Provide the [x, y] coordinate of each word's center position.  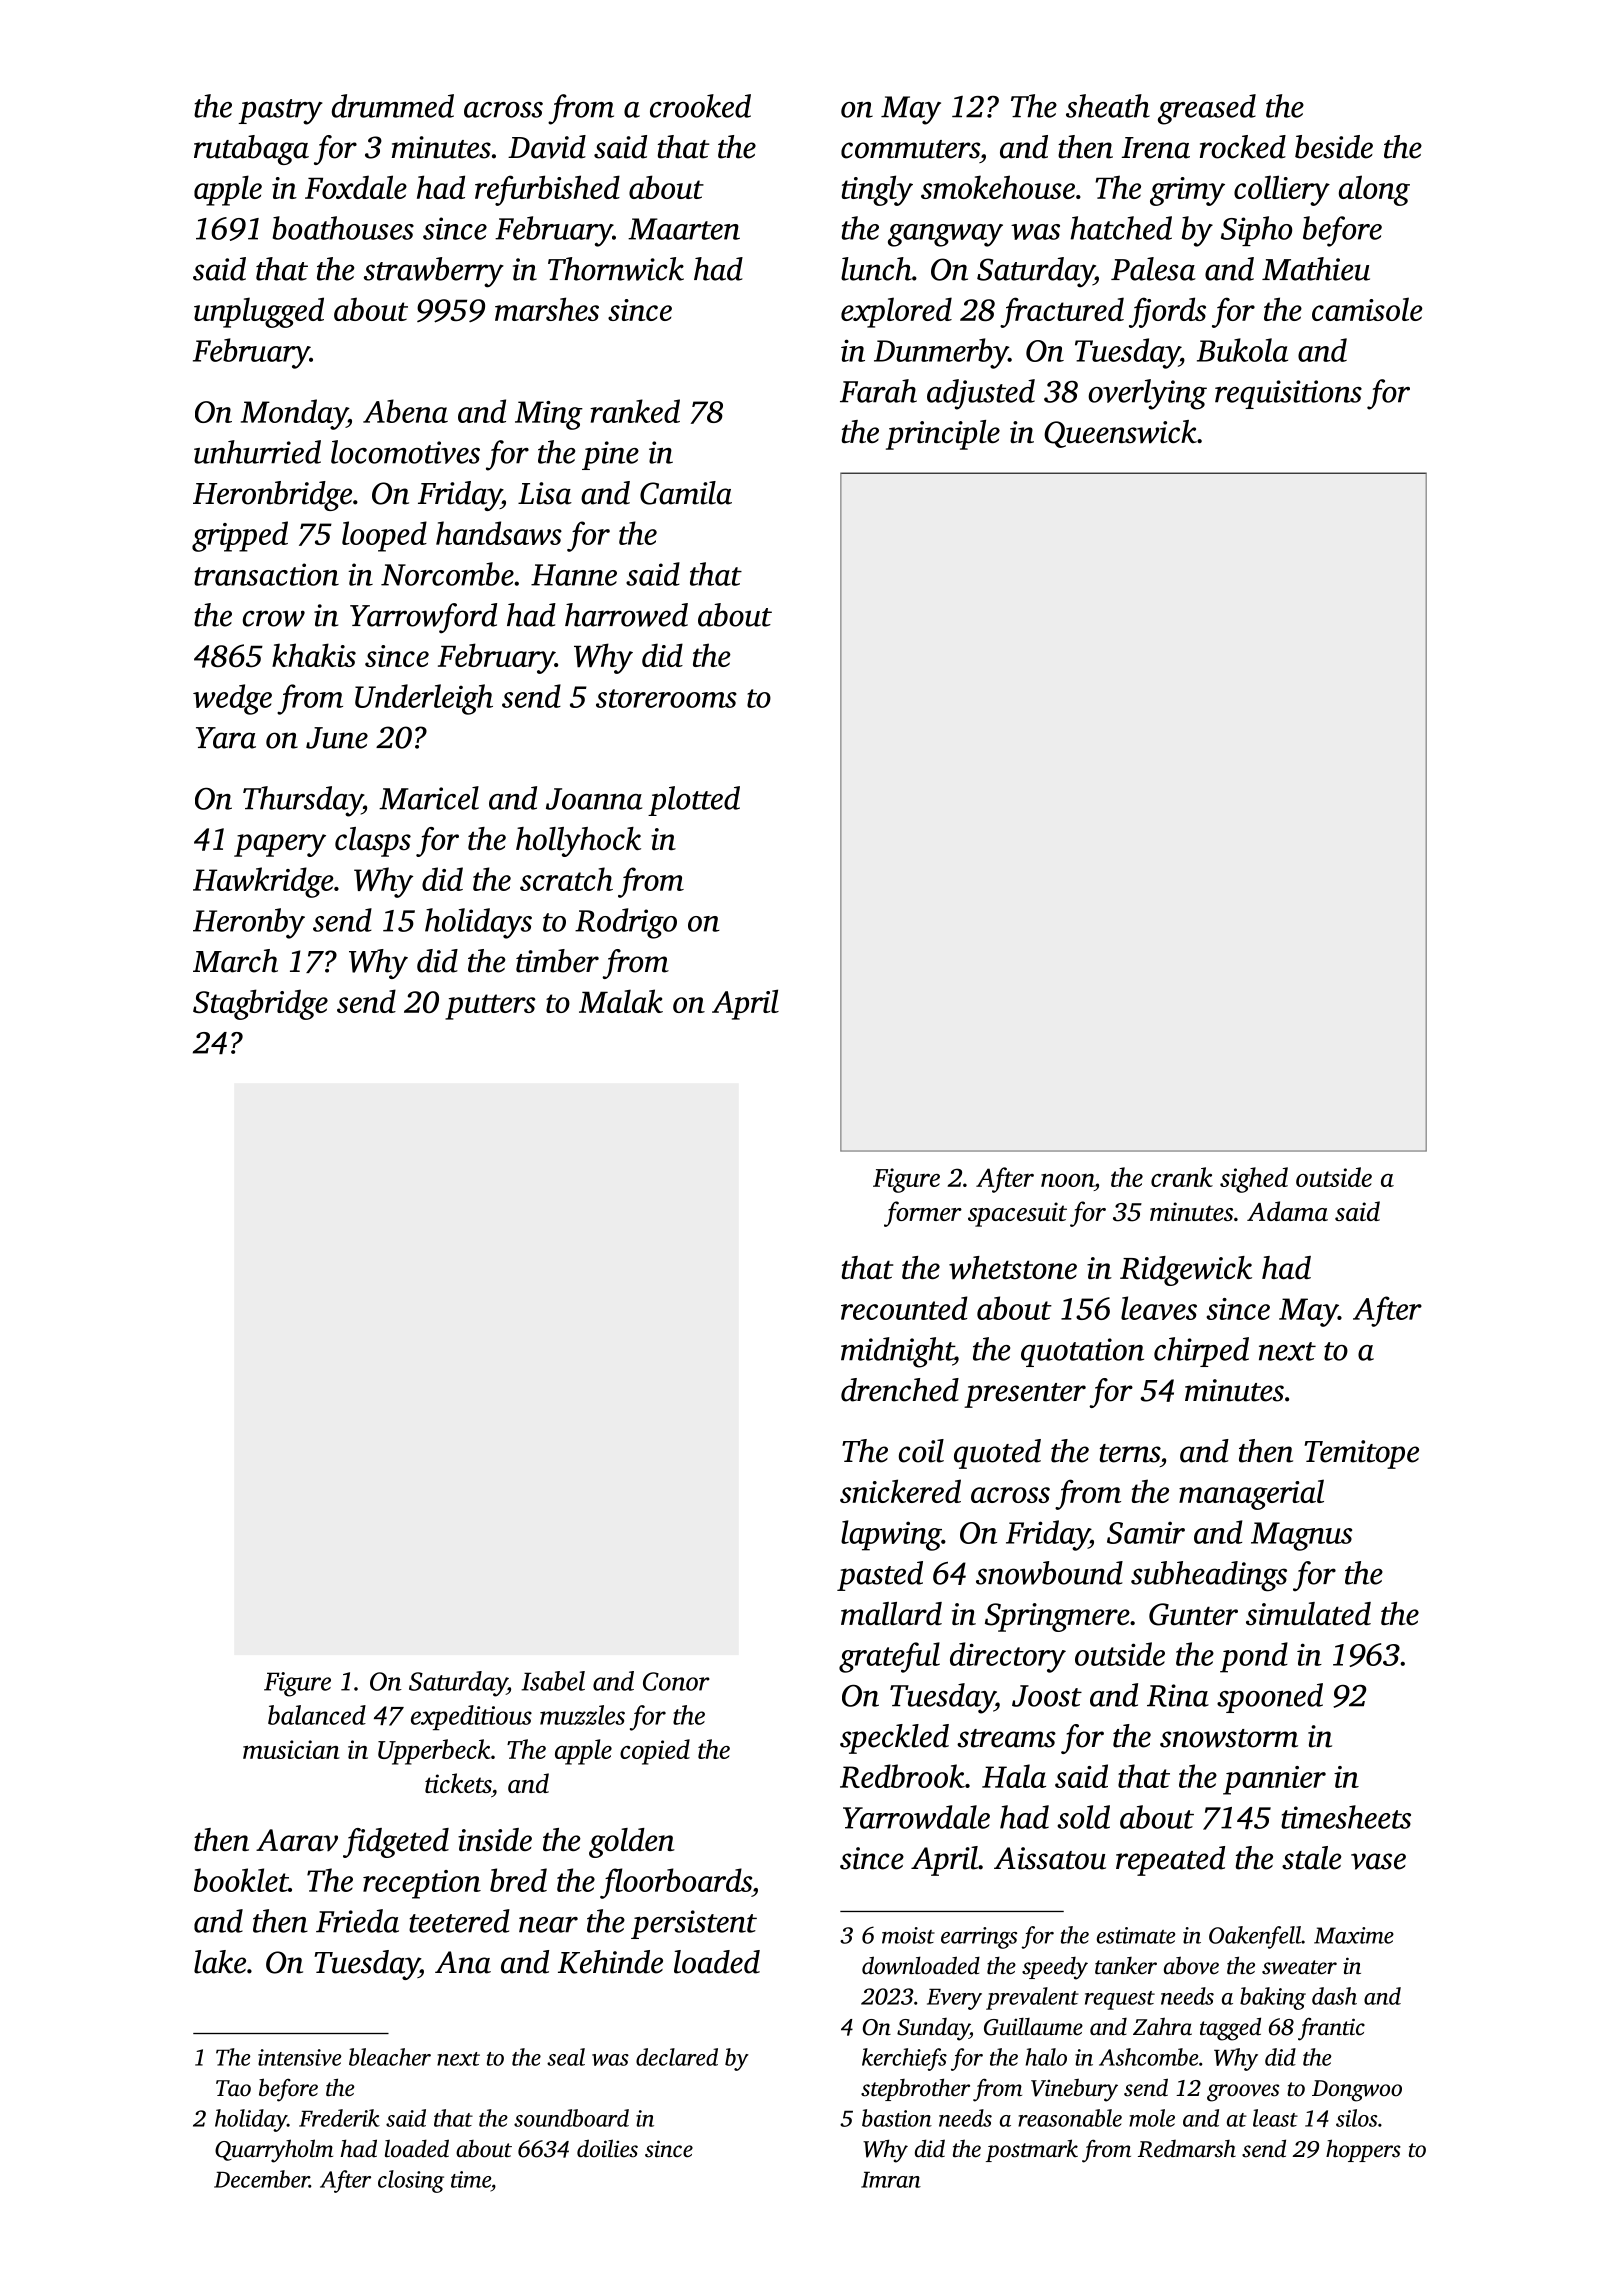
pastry [280, 112]
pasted [880, 1576]
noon [1067, 1180]
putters [490, 1007]
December [261, 2179]
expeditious [471, 1717]
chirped [1201, 1352]
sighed [1254, 1180]
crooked [700, 106]
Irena [1156, 148]
